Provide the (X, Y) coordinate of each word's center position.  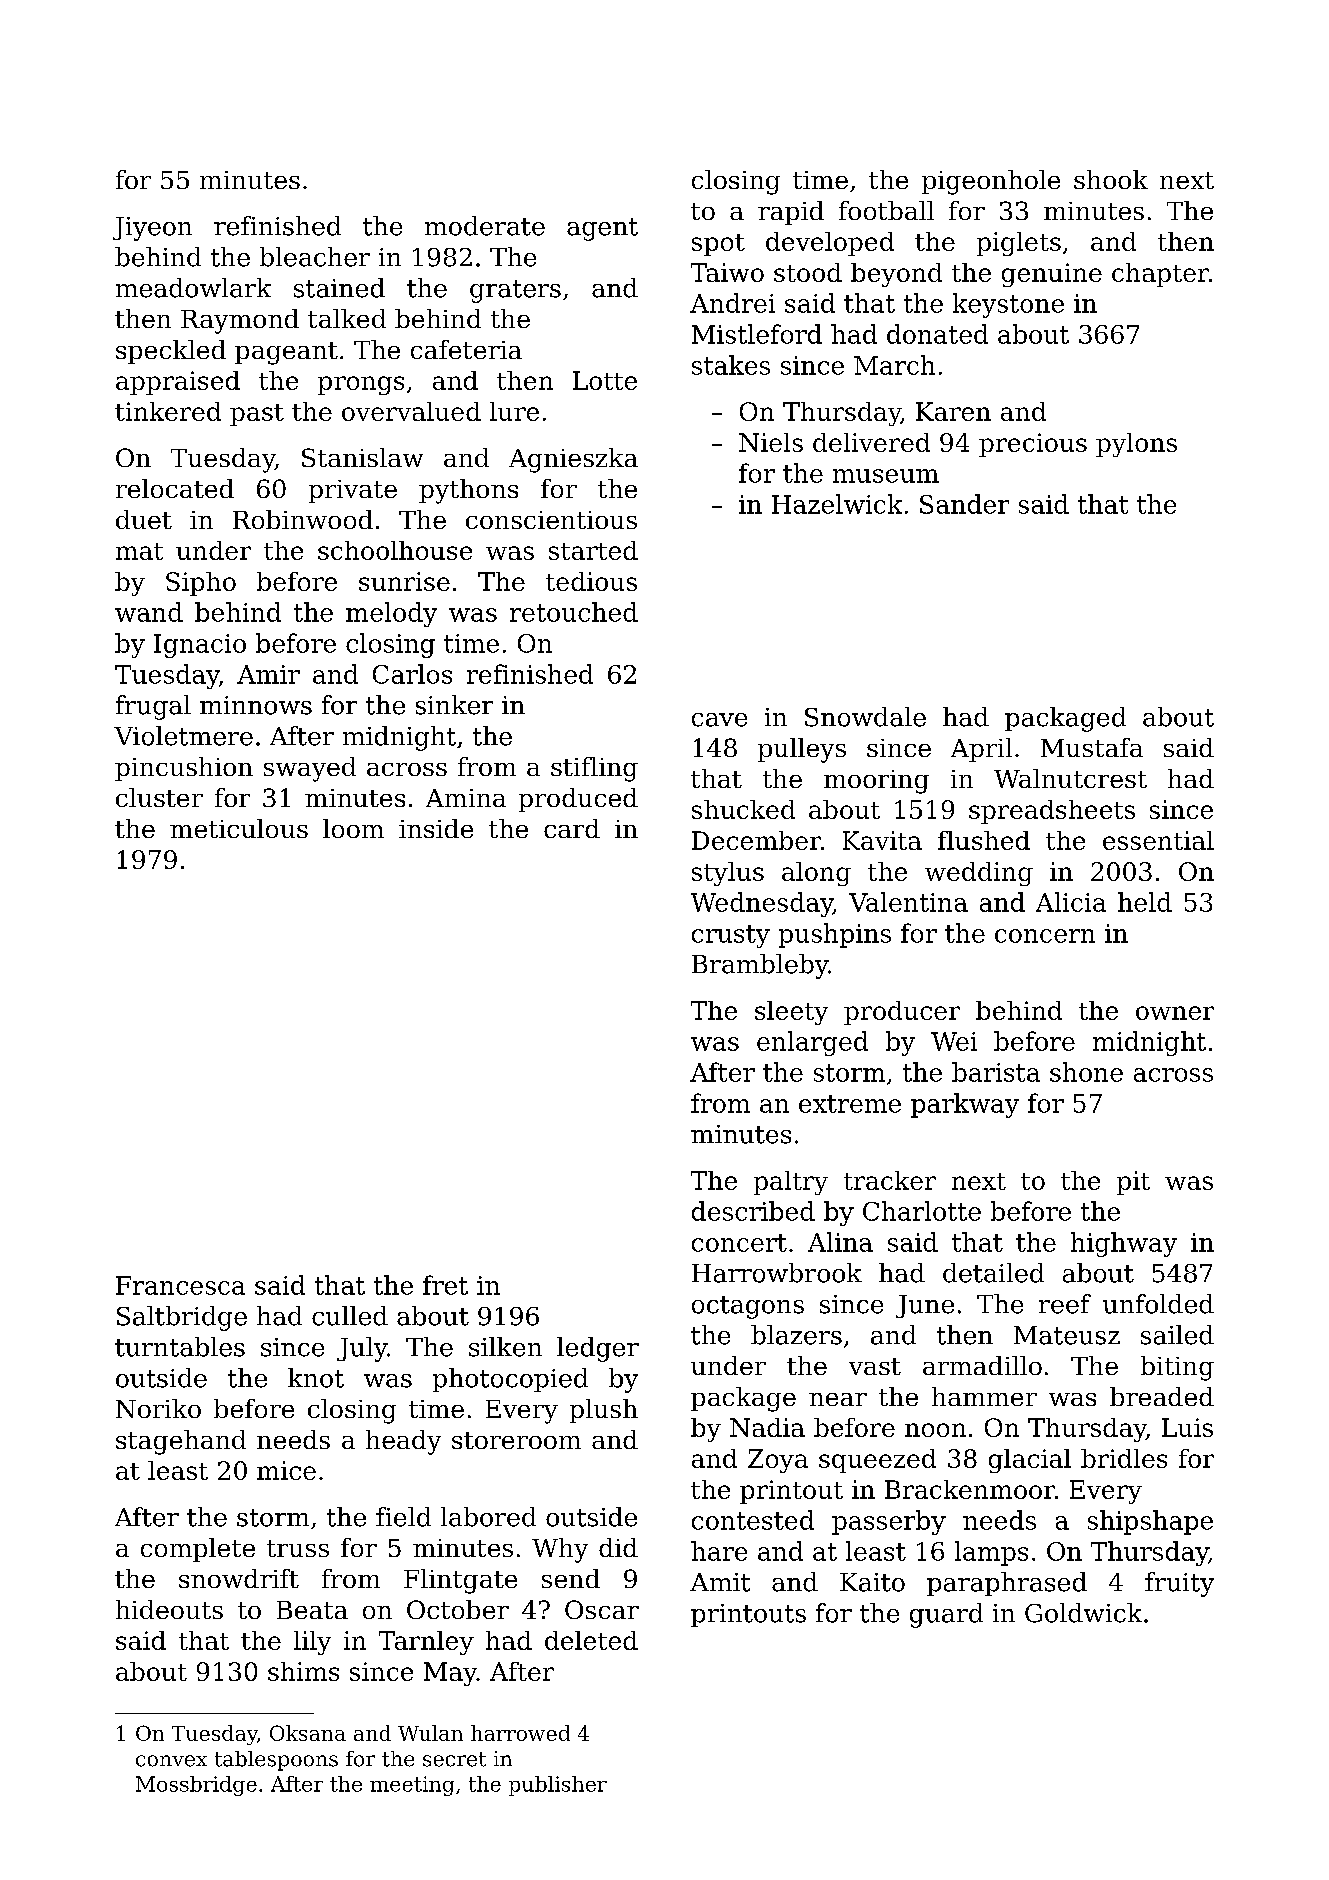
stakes (731, 365)
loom (353, 828)
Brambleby (760, 966)
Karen (953, 411)
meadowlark (193, 288)
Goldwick (1083, 1613)
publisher (558, 1786)
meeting (412, 1786)
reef (1065, 1304)
